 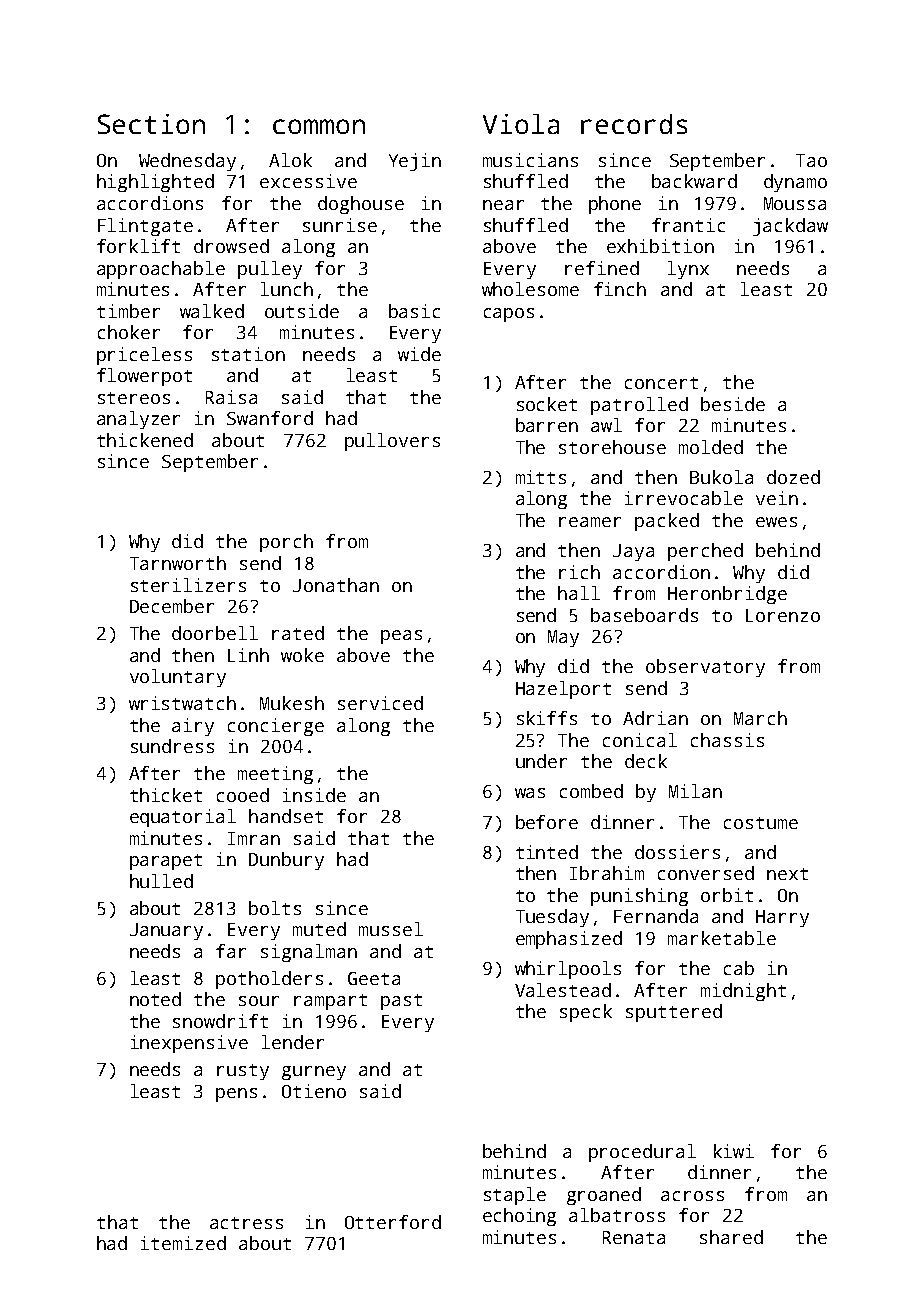 What do you see at coordinates (706, 873) in the page?
I see `conversed` at bounding box center [706, 873].
